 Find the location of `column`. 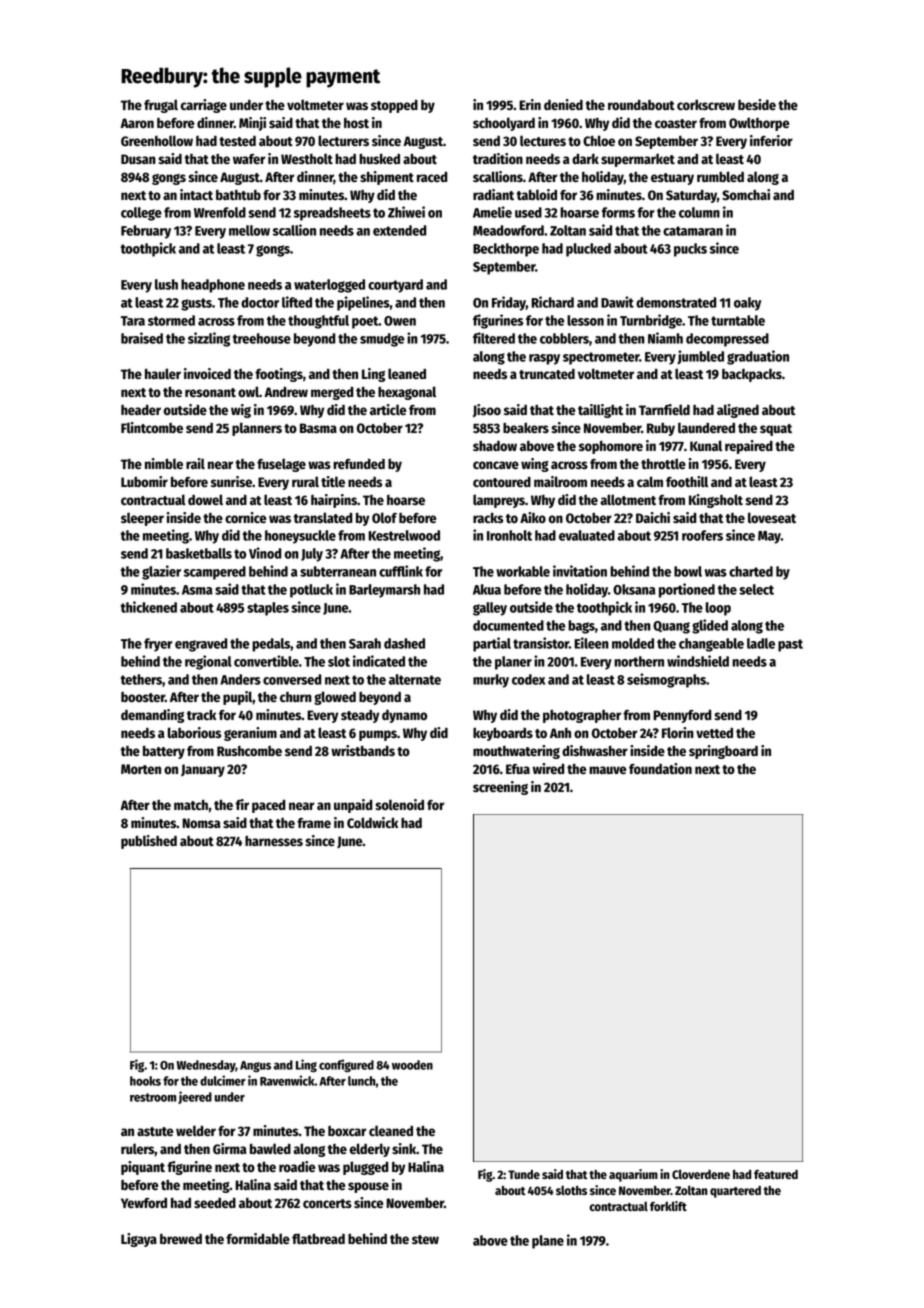

column is located at coordinates (699, 212).
